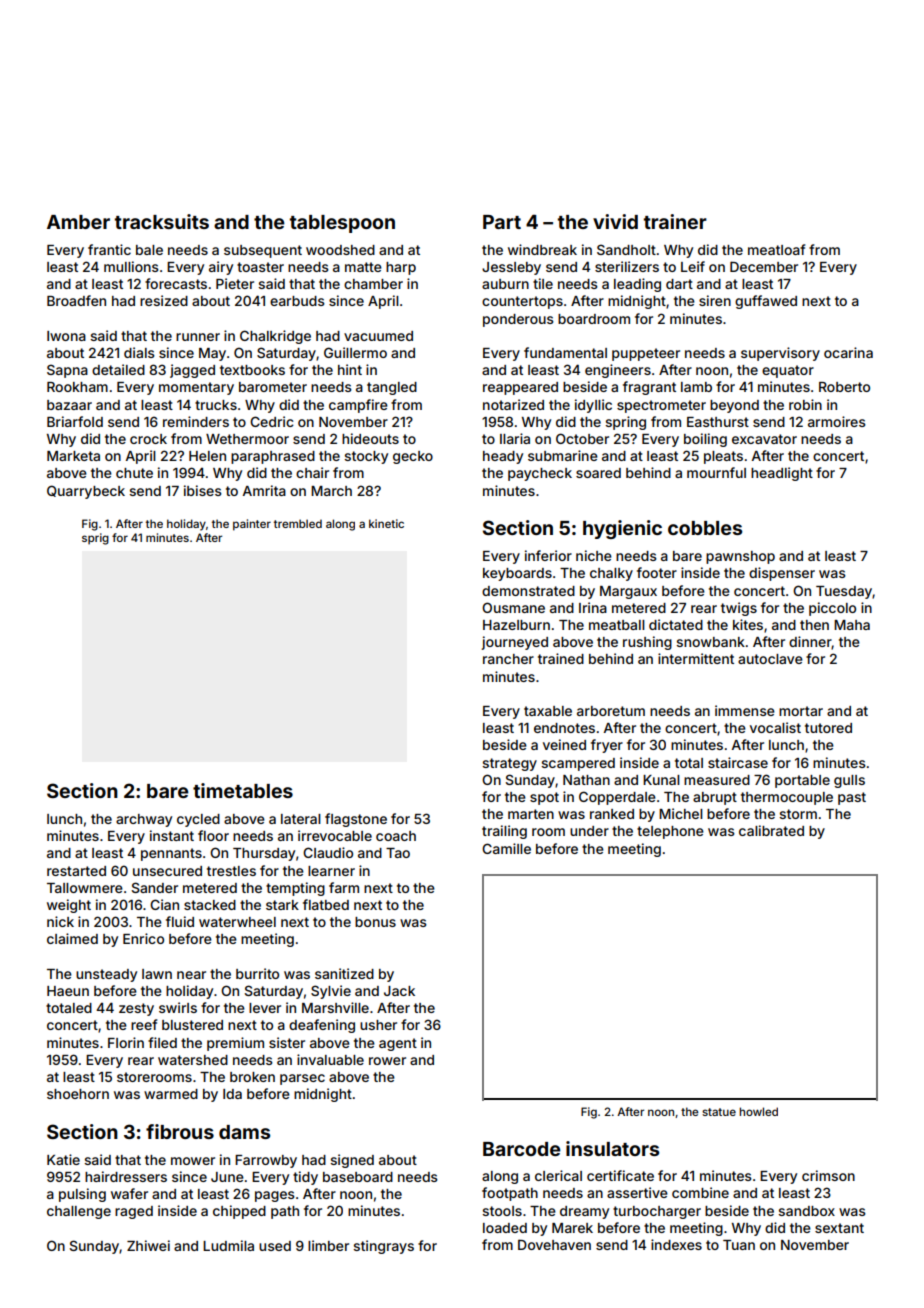 The width and height of the image is (924, 1308). Describe the element at coordinates (719, 1112) in the image. I see `statue` at that location.
